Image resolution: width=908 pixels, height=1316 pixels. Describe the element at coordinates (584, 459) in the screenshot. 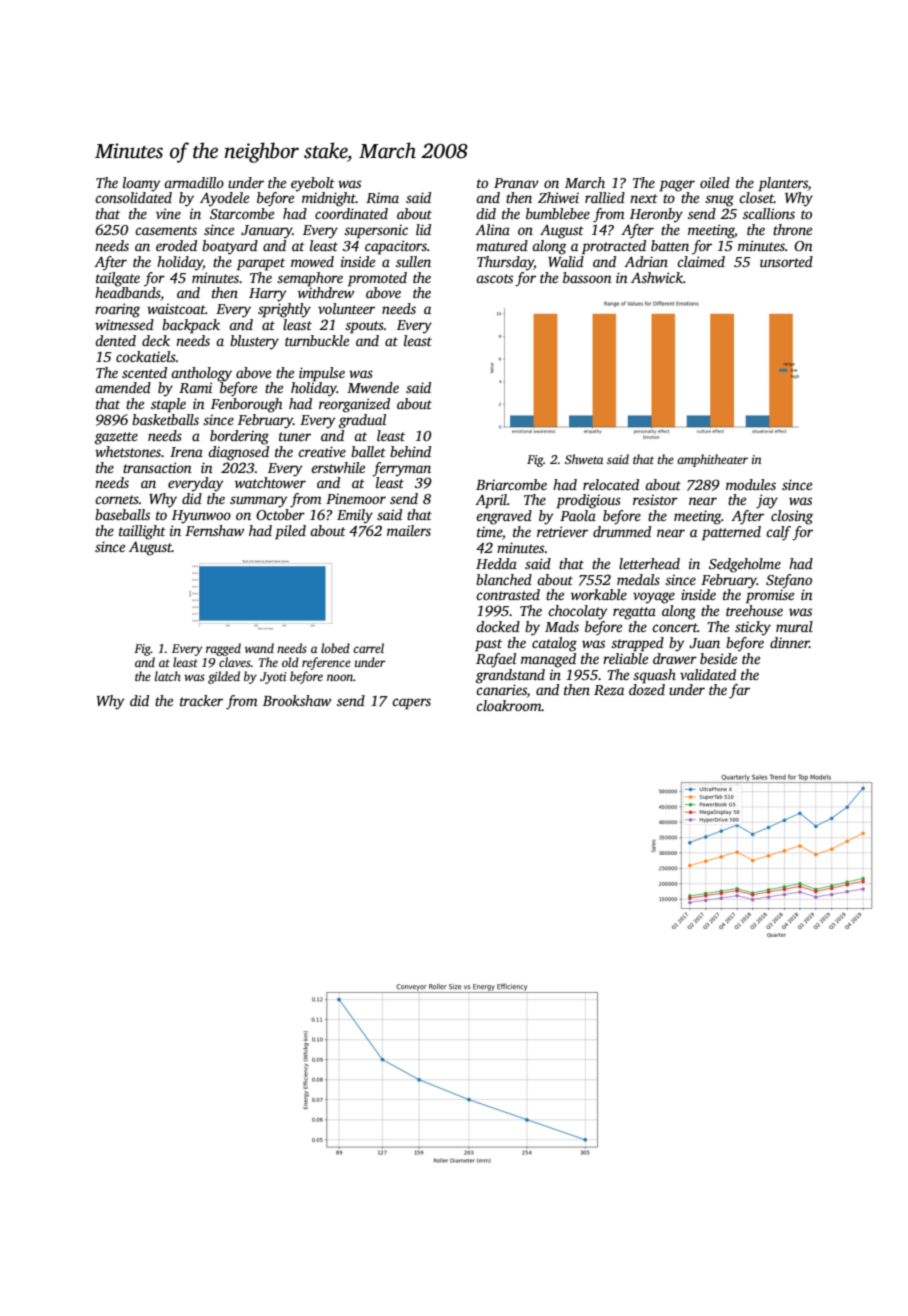

I see `Shweta` at that location.
